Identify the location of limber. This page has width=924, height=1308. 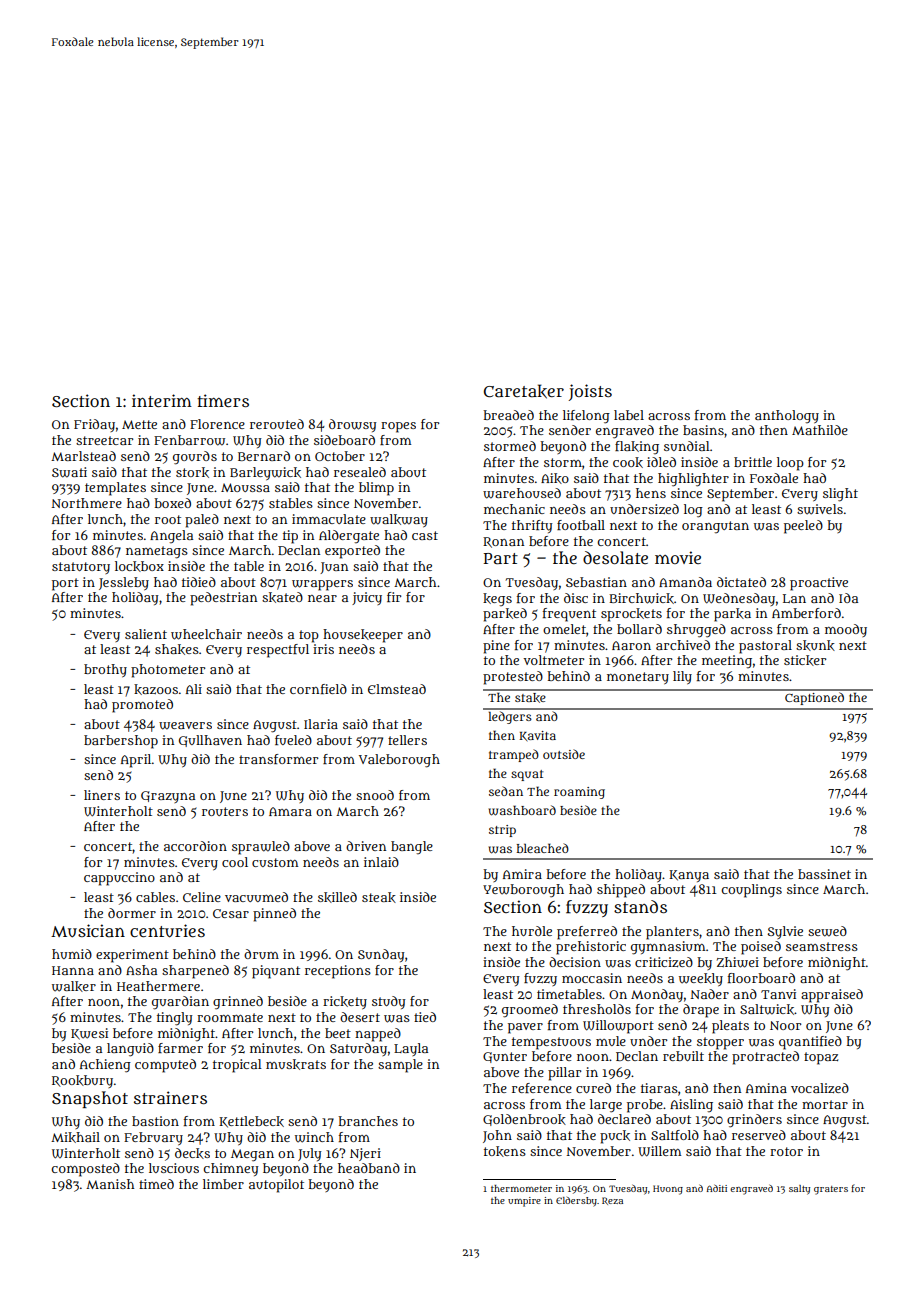
(223, 1184).
